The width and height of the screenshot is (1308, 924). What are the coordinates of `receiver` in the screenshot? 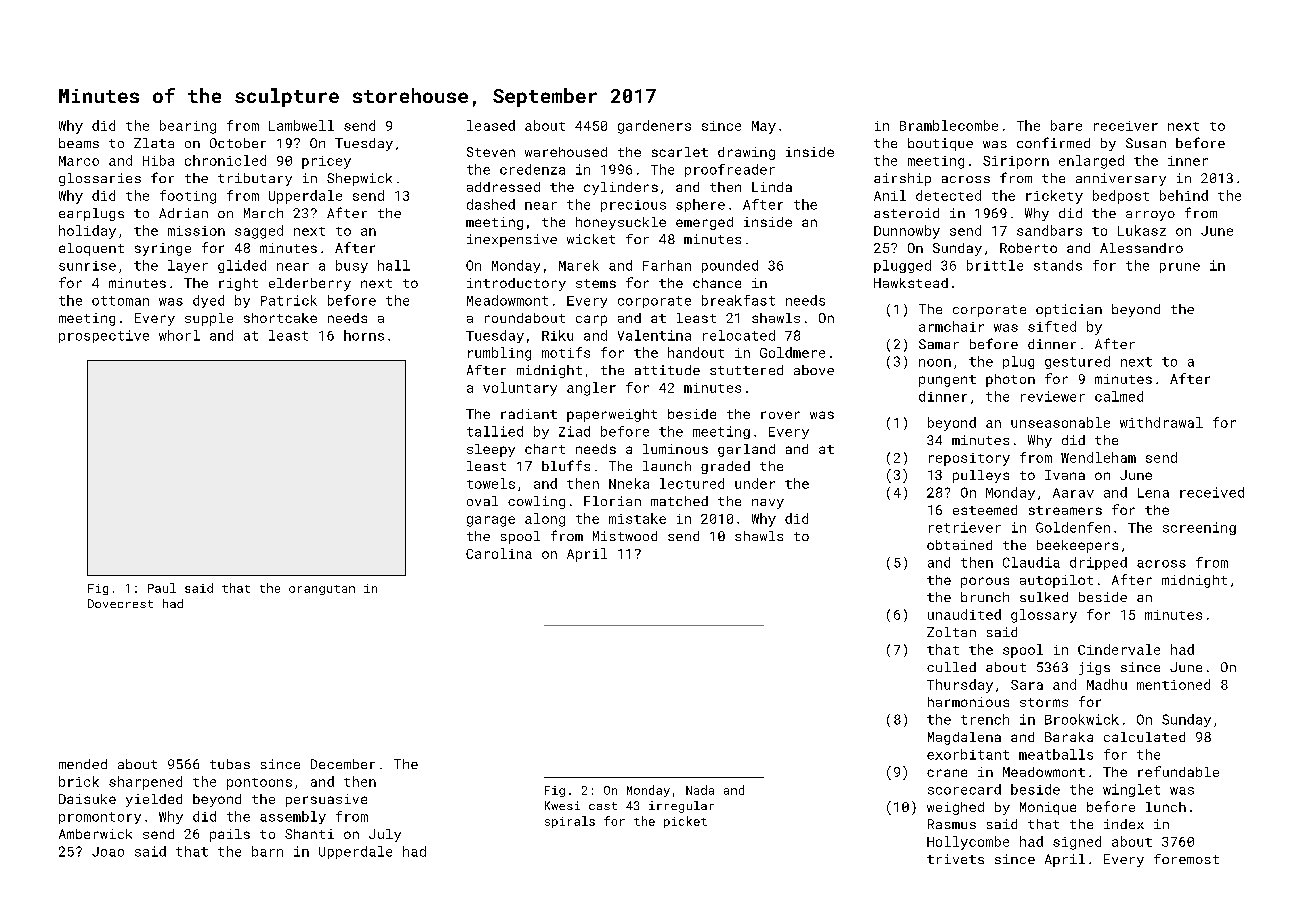 It's located at (1126, 126).
